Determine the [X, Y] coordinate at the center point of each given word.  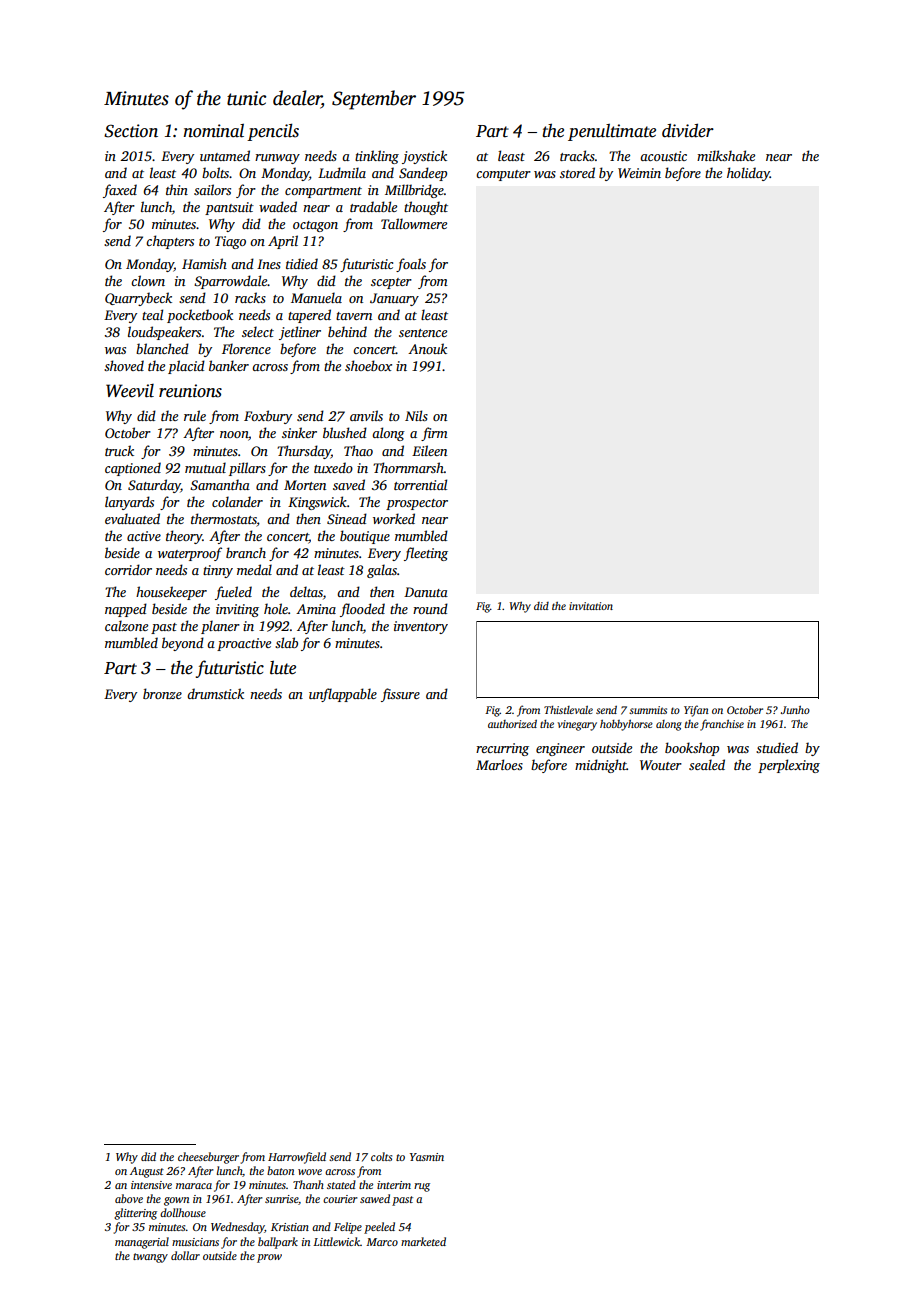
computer [503, 175]
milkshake [726, 155]
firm [434, 434]
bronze [162, 693]
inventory [421, 627]
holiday [748, 174]
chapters [170, 242]
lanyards [129, 503]
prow [269, 1258]
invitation [591, 606]
